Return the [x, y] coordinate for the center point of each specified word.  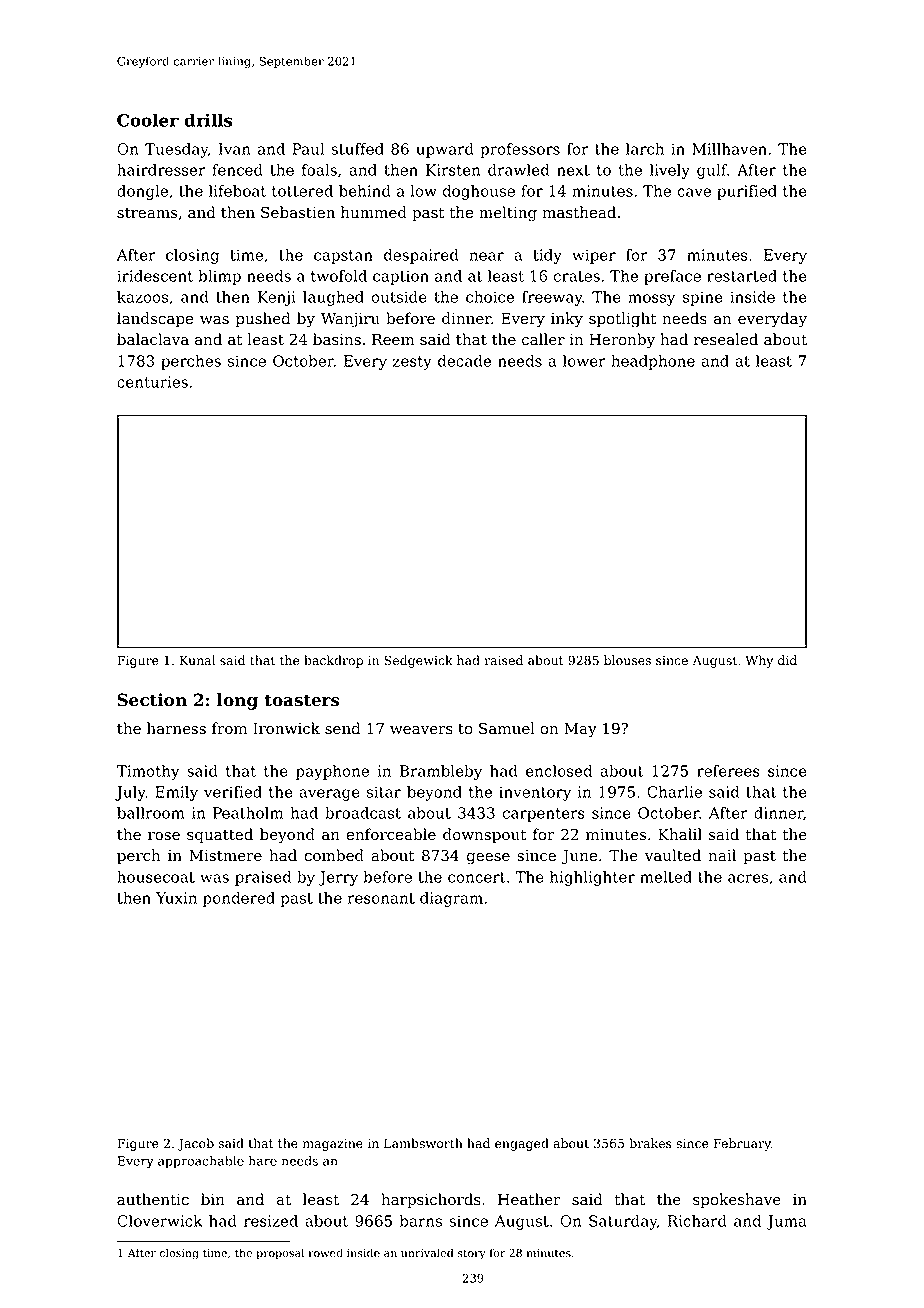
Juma [786, 1222]
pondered [239, 899]
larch [645, 149]
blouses [627, 660]
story [472, 1254]
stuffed [357, 149]
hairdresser [161, 170]
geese [488, 859]
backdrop [333, 661]
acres [748, 878]
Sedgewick [418, 661]
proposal [280, 1254]
